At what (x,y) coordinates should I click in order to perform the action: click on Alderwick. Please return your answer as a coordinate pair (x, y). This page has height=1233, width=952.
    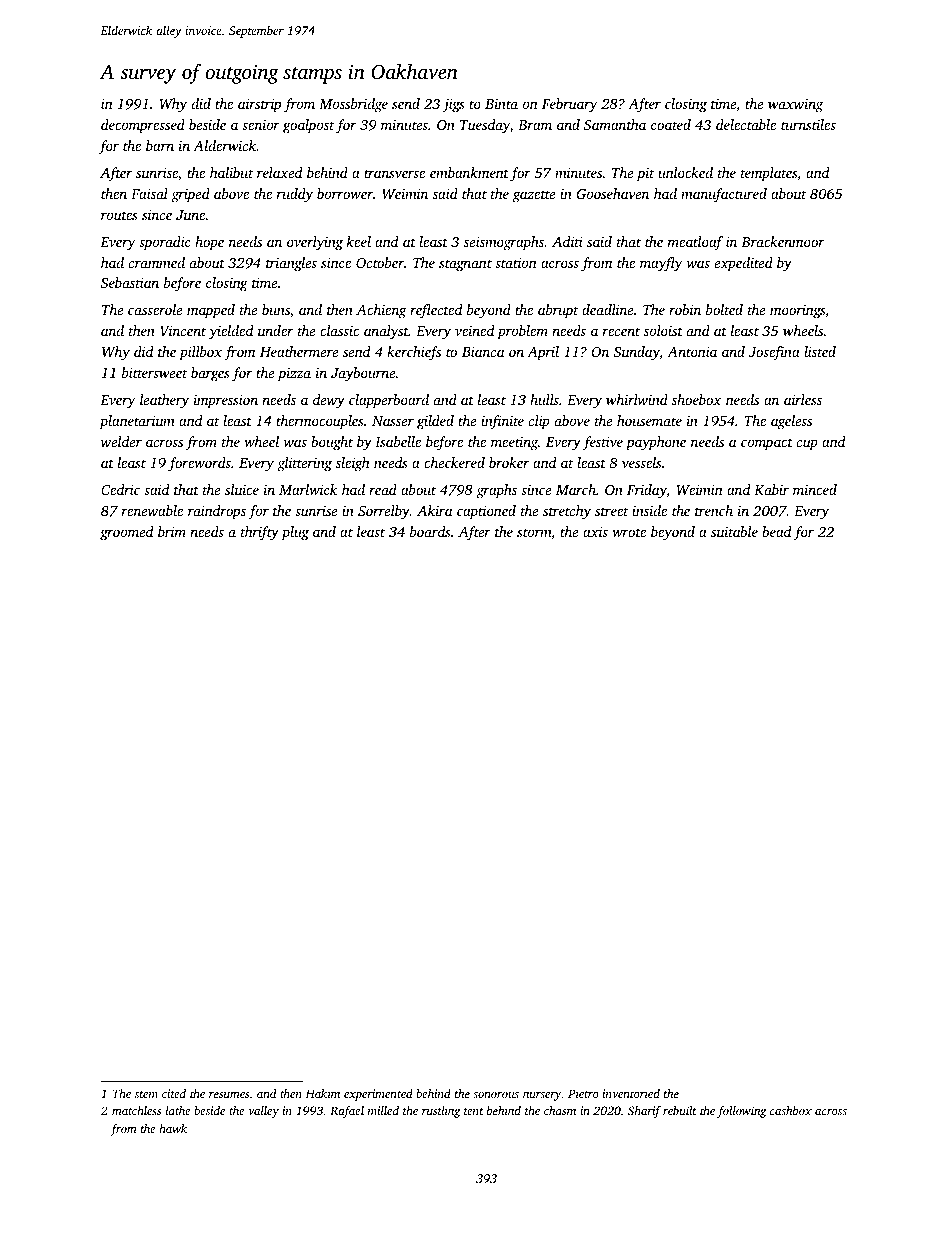
    Looking at the image, I should click on (224, 145).
